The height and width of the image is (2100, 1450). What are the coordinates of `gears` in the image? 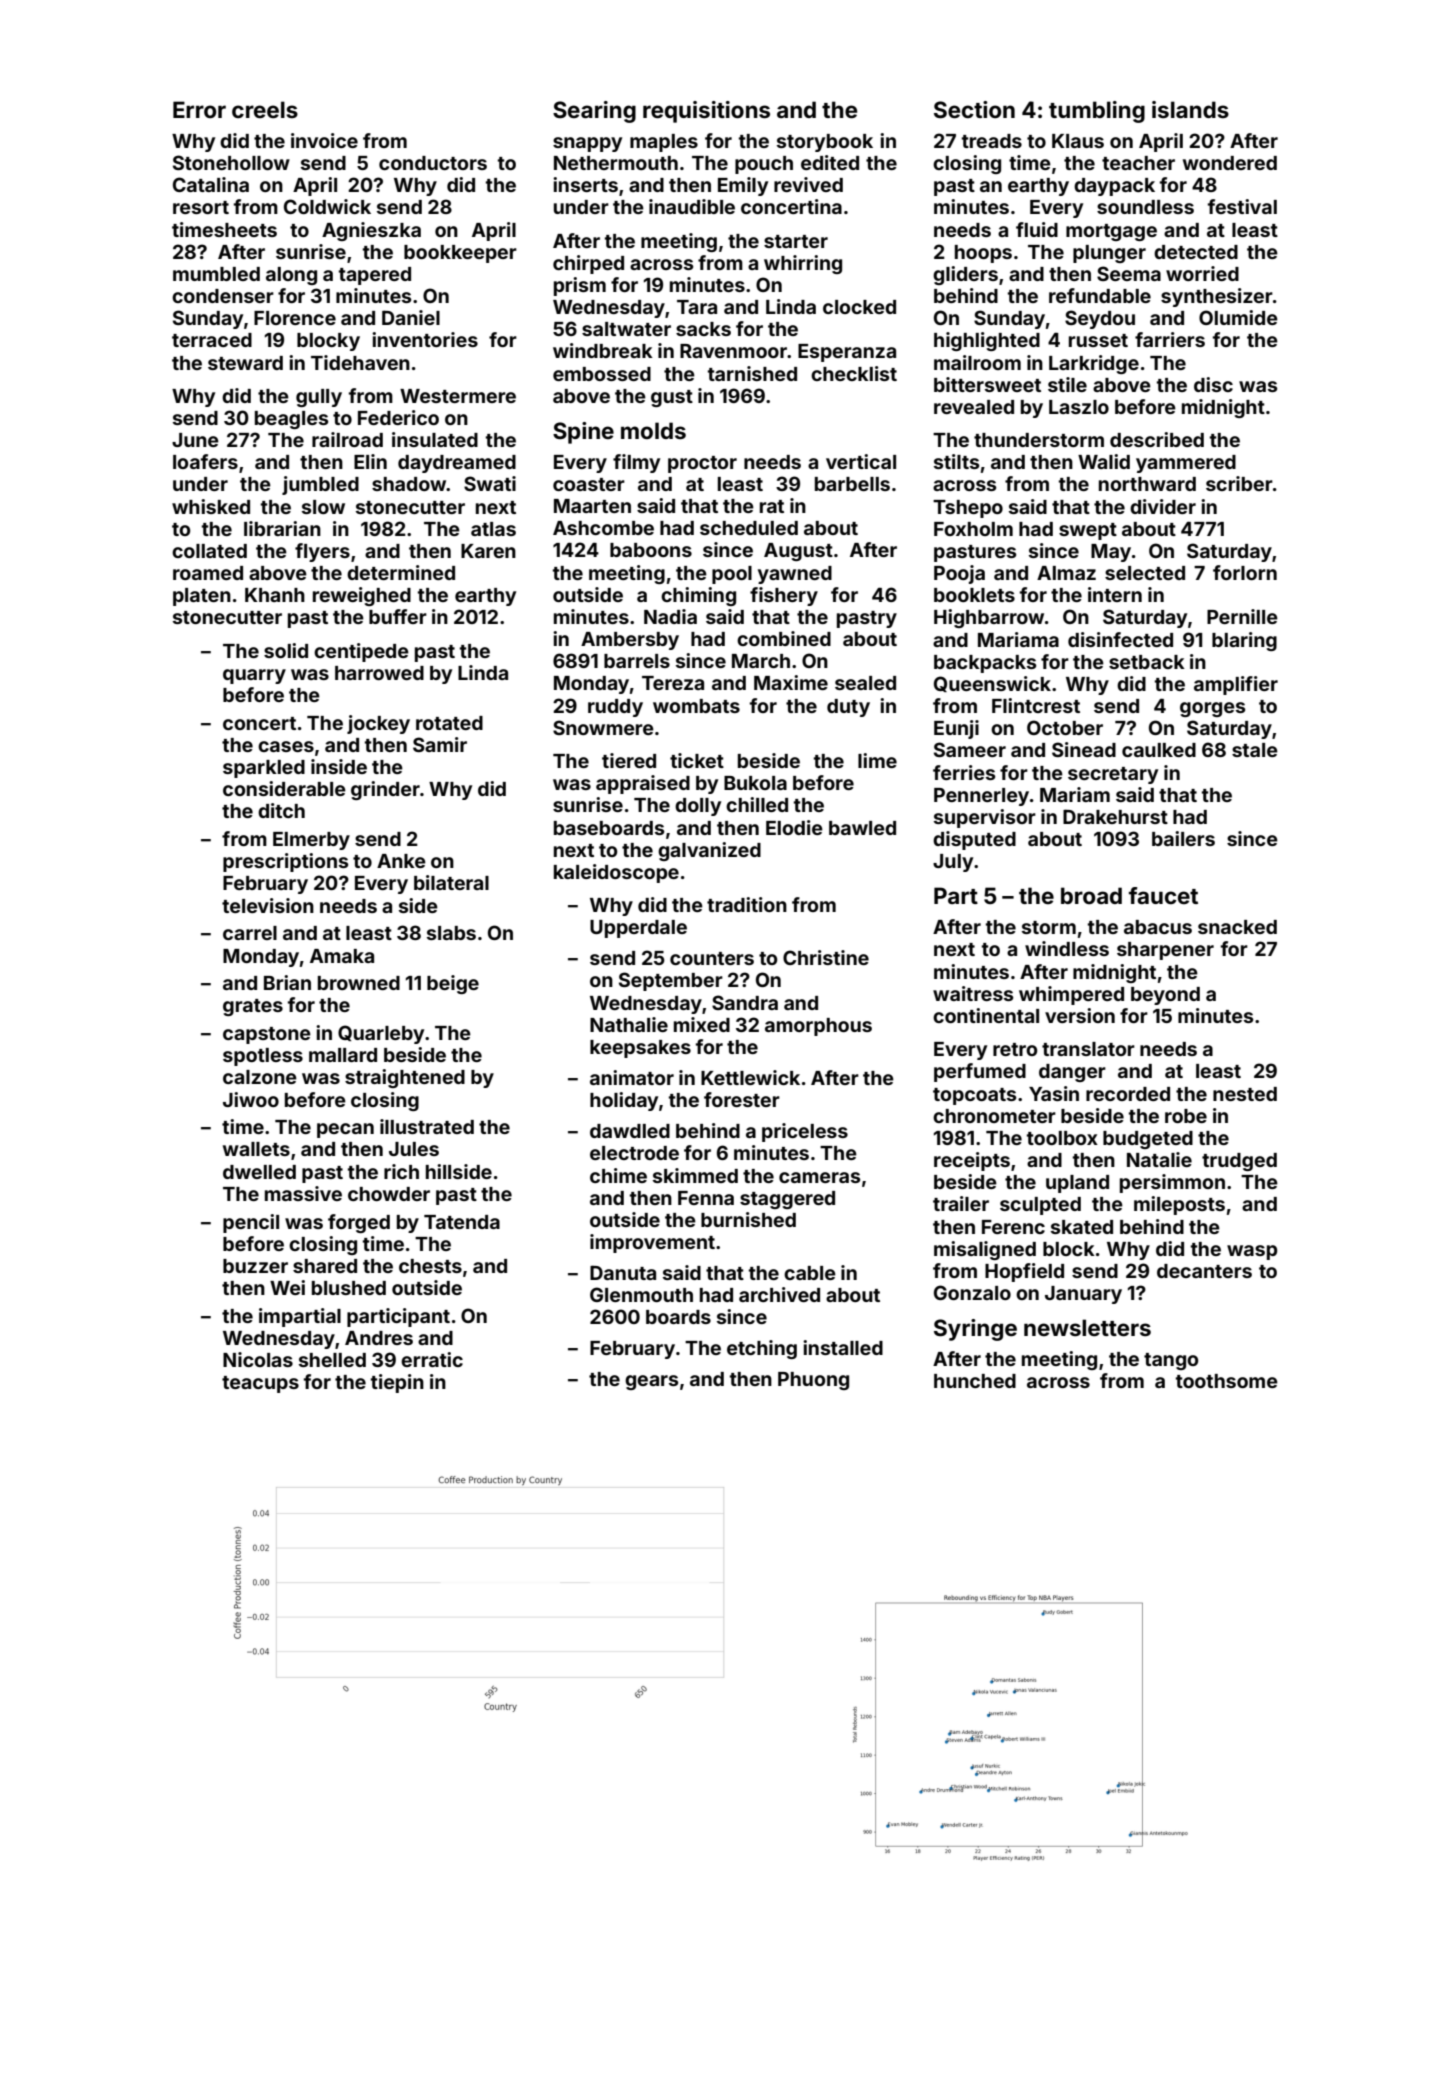 It's located at (651, 1382).
